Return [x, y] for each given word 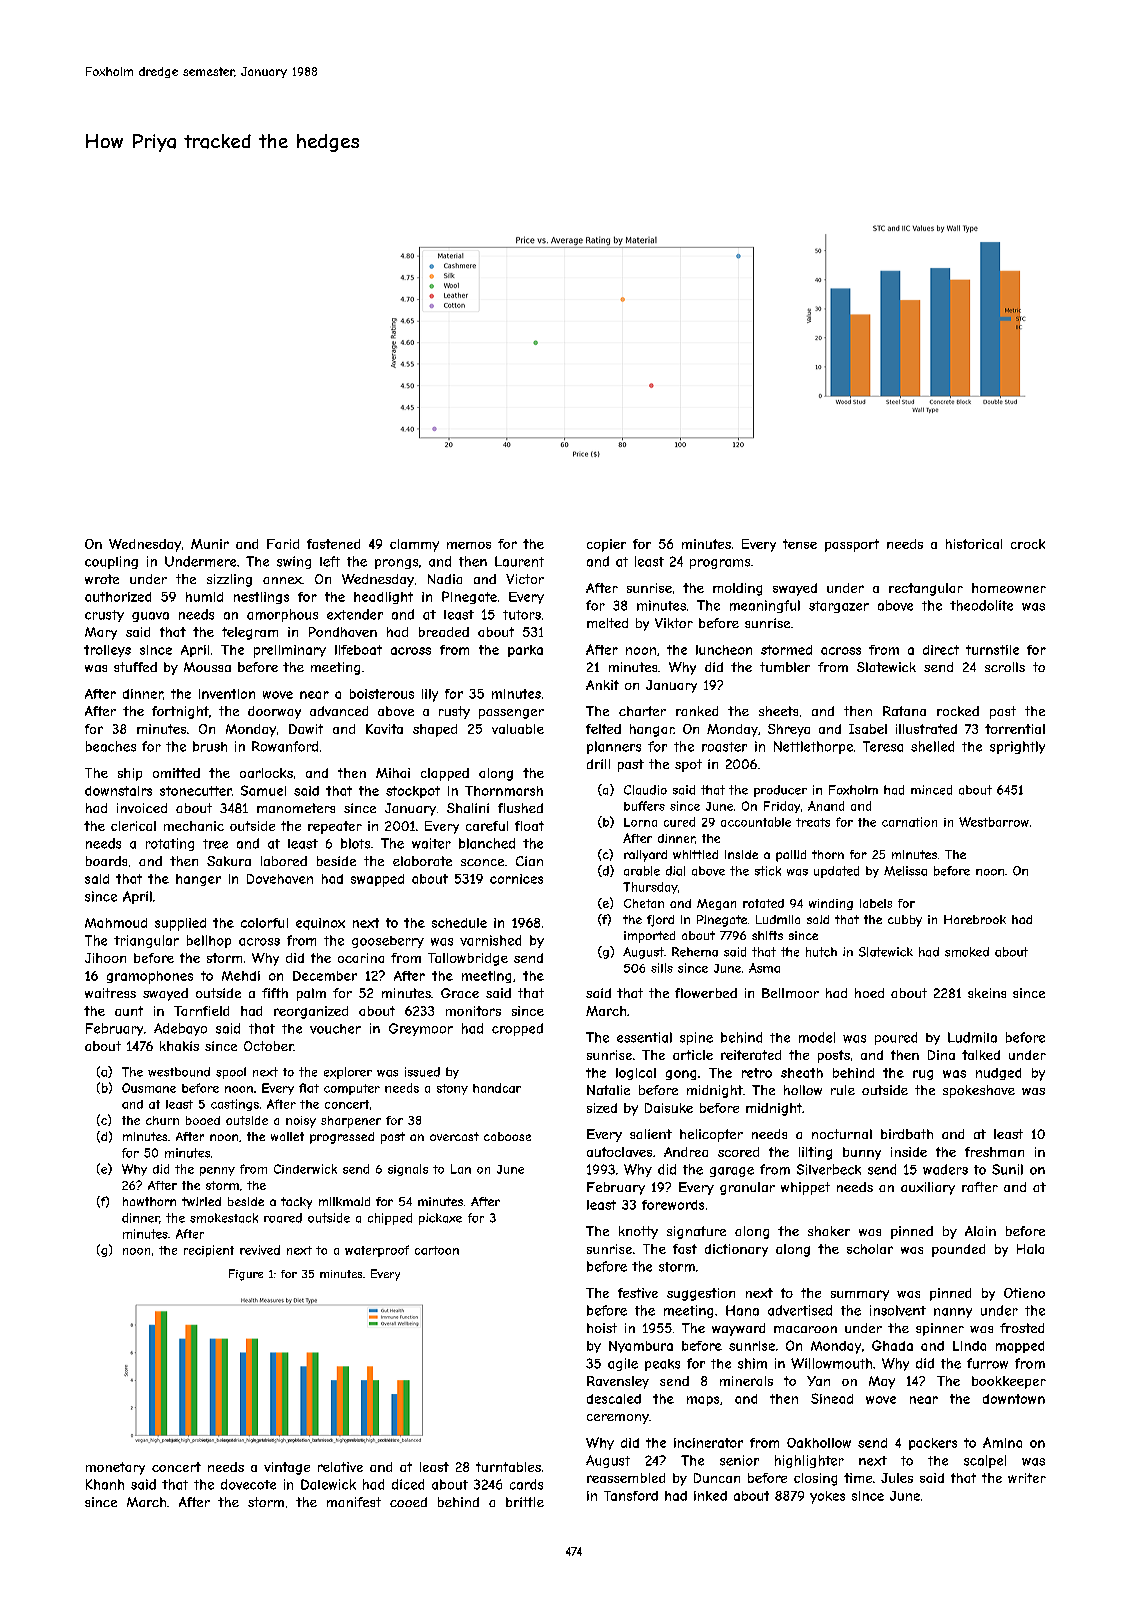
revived [260, 1250]
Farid [283, 544]
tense [800, 544]
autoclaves [619, 1152]
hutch [821, 952]
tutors [522, 615]
